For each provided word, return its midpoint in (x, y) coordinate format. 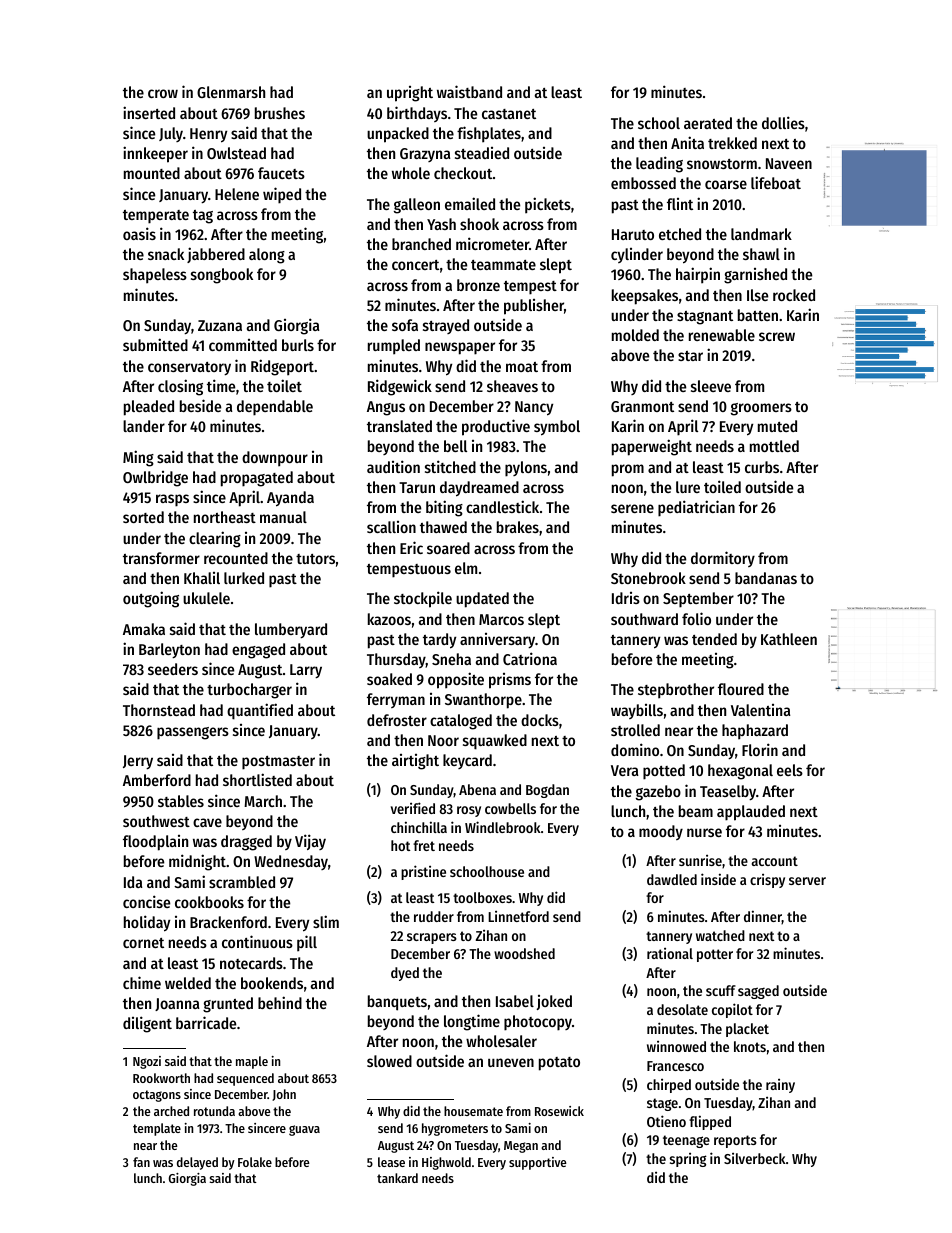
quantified (260, 711)
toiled (722, 486)
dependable (275, 408)
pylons (526, 469)
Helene (237, 194)
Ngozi (147, 1062)
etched (680, 234)
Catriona (530, 658)
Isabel (515, 1001)
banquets (397, 1003)
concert (415, 265)
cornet (143, 943)
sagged (758, 992)
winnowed (676, 1046)
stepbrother (676, 690)
